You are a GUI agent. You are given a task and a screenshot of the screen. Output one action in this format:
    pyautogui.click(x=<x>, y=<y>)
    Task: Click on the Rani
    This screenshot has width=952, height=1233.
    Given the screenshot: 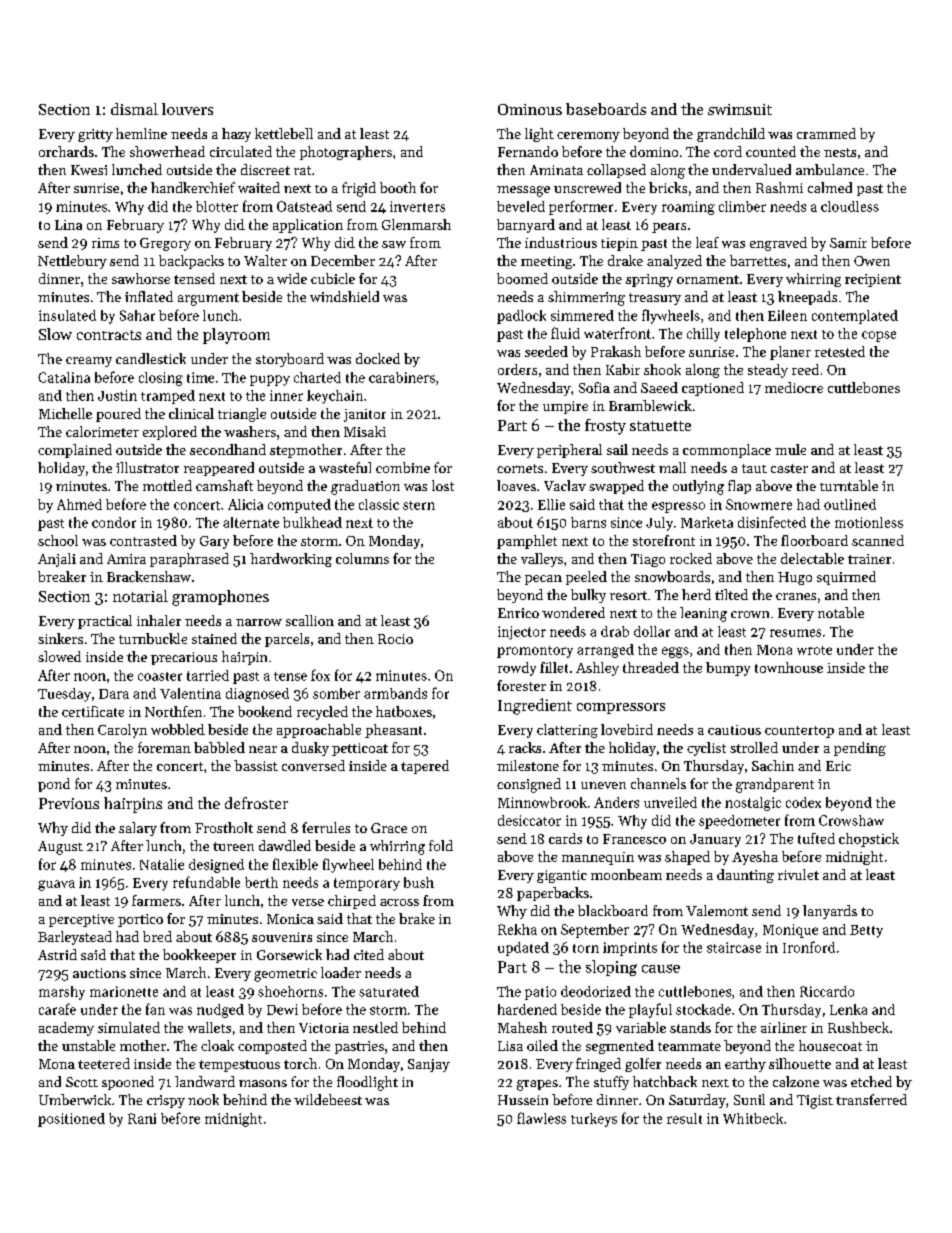 What is the action you would take?
    pyautogui.click(x=142, y=1118)
